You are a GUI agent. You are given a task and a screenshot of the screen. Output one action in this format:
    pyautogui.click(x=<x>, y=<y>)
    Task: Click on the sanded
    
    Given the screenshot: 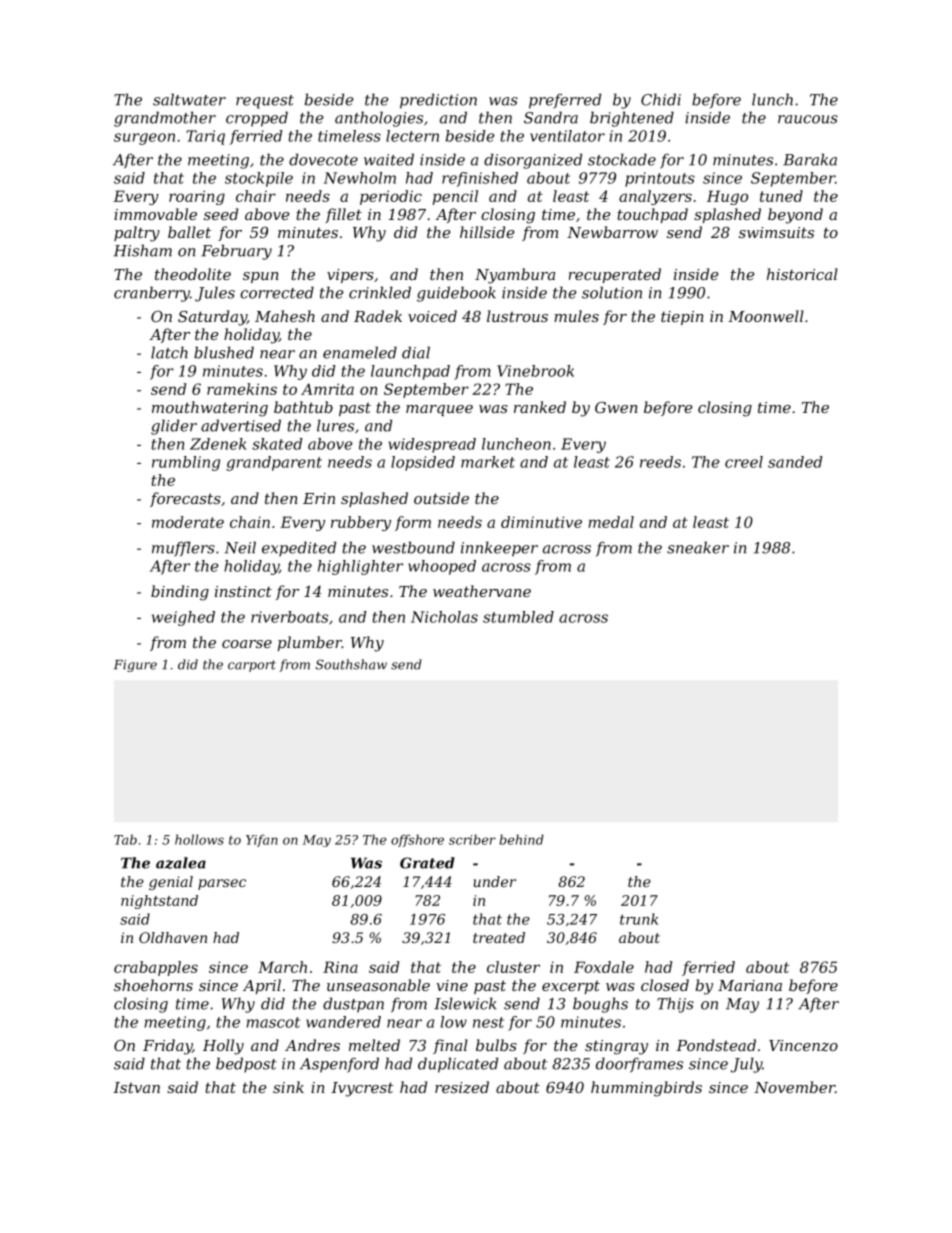 What is the action you would take?
    pyautogui.click(x=795, y=462)
